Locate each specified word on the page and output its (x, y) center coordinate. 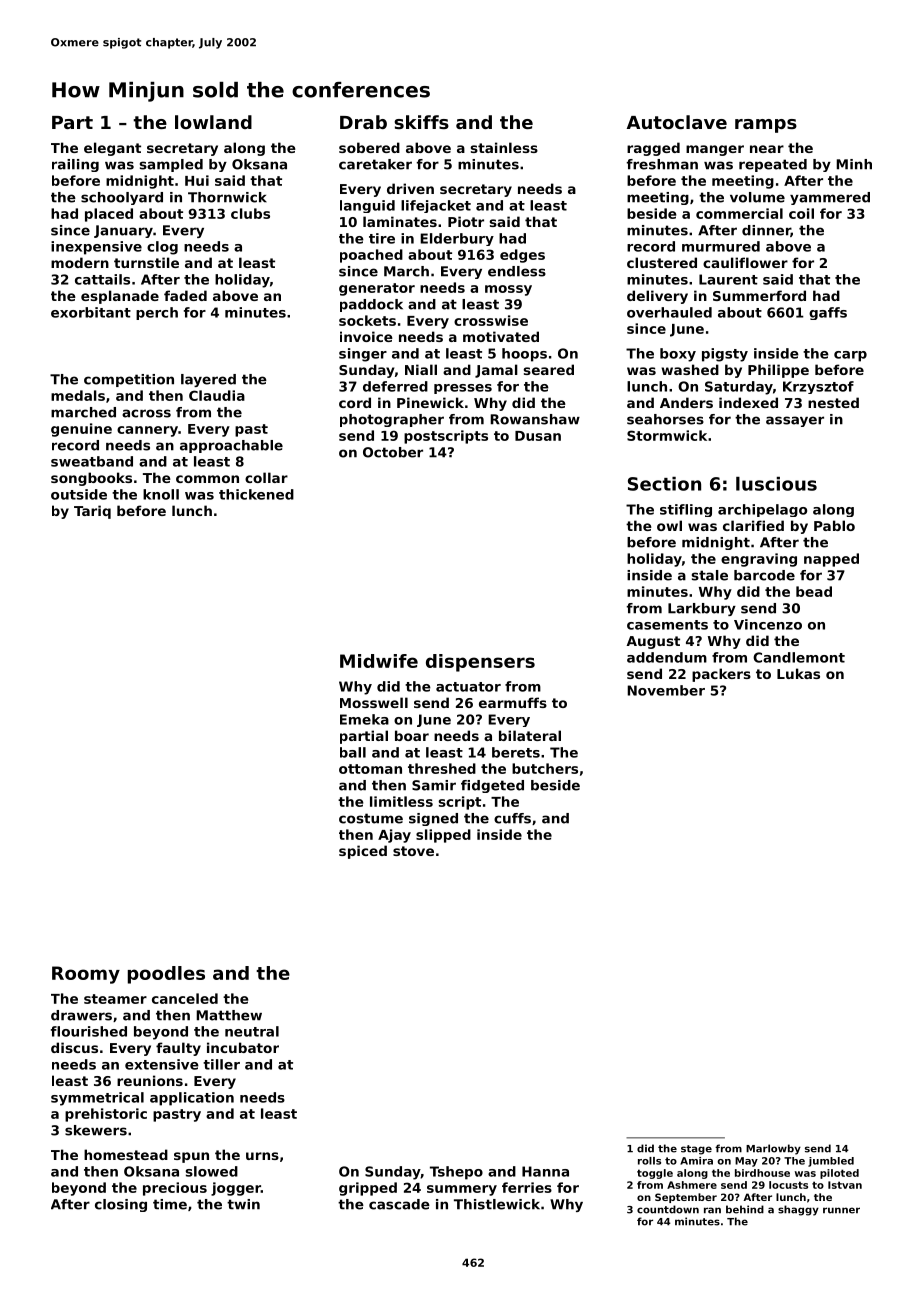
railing (75, 165)
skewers (96, 1130)
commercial (739, 213)
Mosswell (374, 702)
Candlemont (799, 657)
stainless (504, 147)
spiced (363, 852)
